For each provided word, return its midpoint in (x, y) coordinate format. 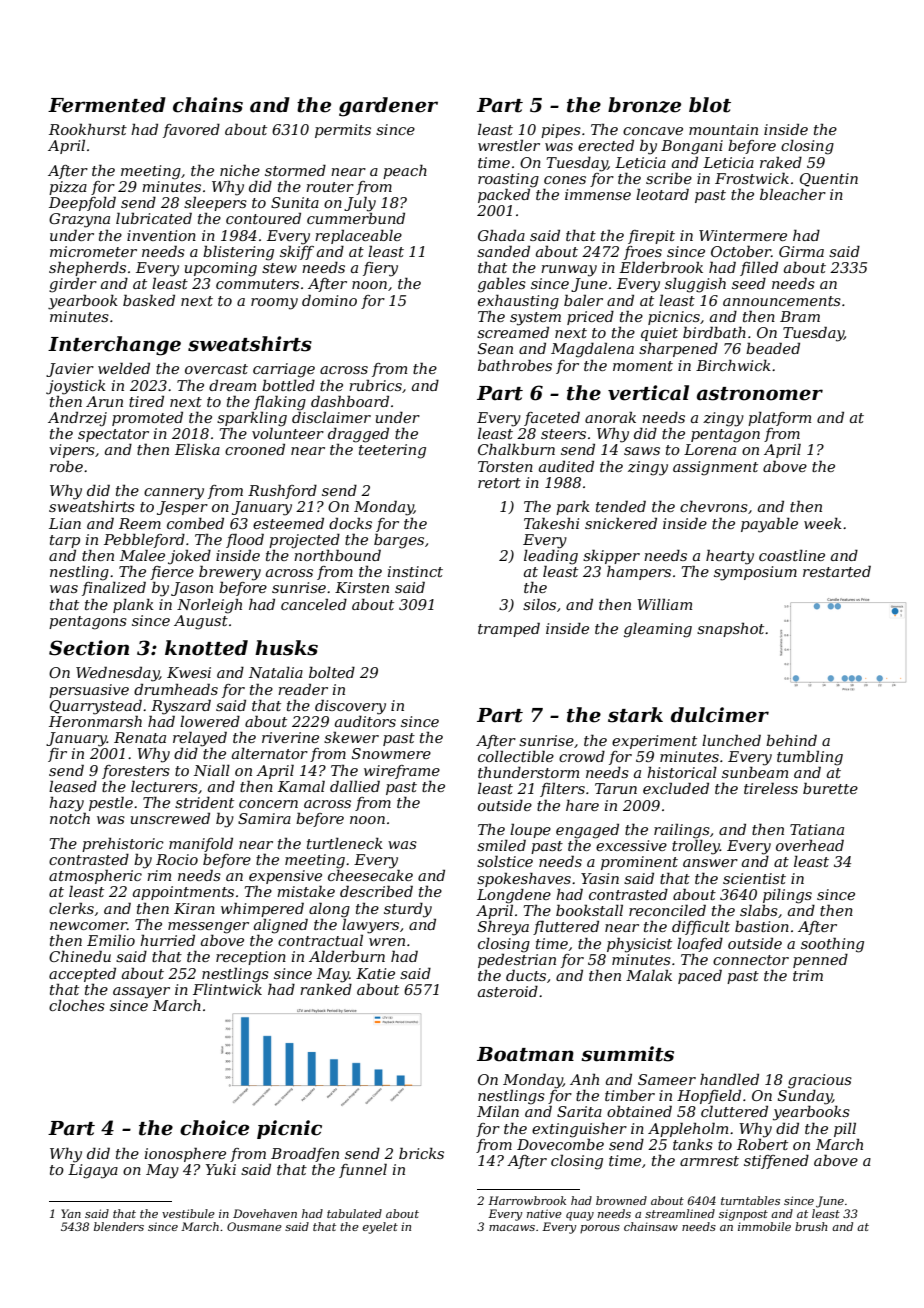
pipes (561, 131)
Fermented (107, 105)
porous (600, 1229)
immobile (764, 1226)
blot (710, 105)
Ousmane (254, 1226)
